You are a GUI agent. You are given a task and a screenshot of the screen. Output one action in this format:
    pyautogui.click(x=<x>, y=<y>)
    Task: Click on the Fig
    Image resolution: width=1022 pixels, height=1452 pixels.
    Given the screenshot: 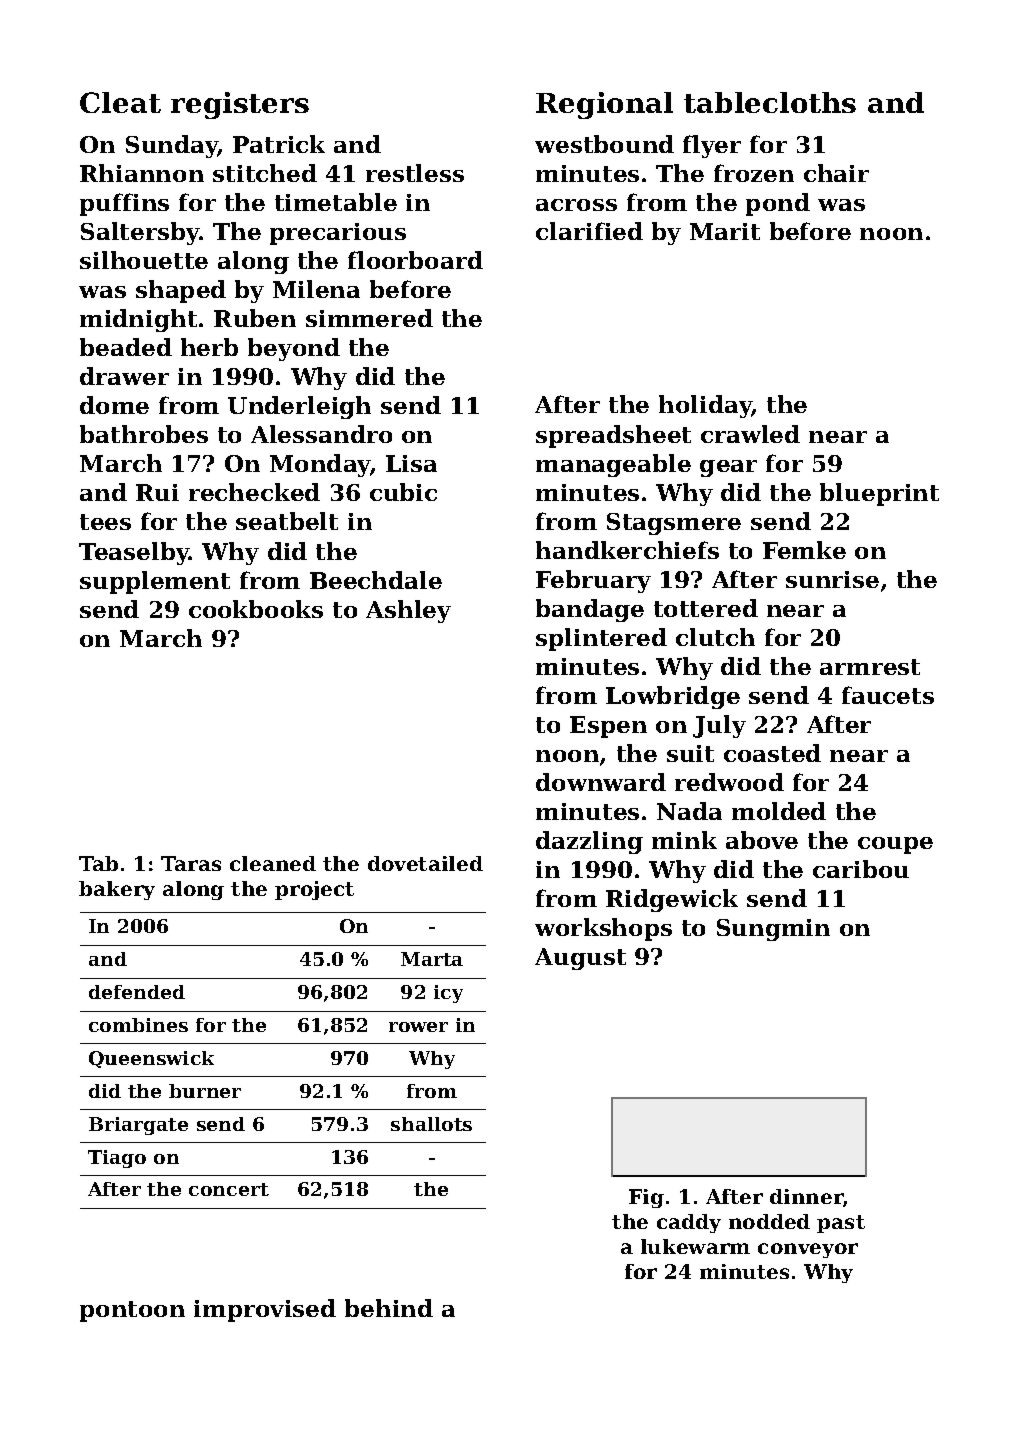 What is the action you would take?
    pyautogui.click(x=646, y=1198)
